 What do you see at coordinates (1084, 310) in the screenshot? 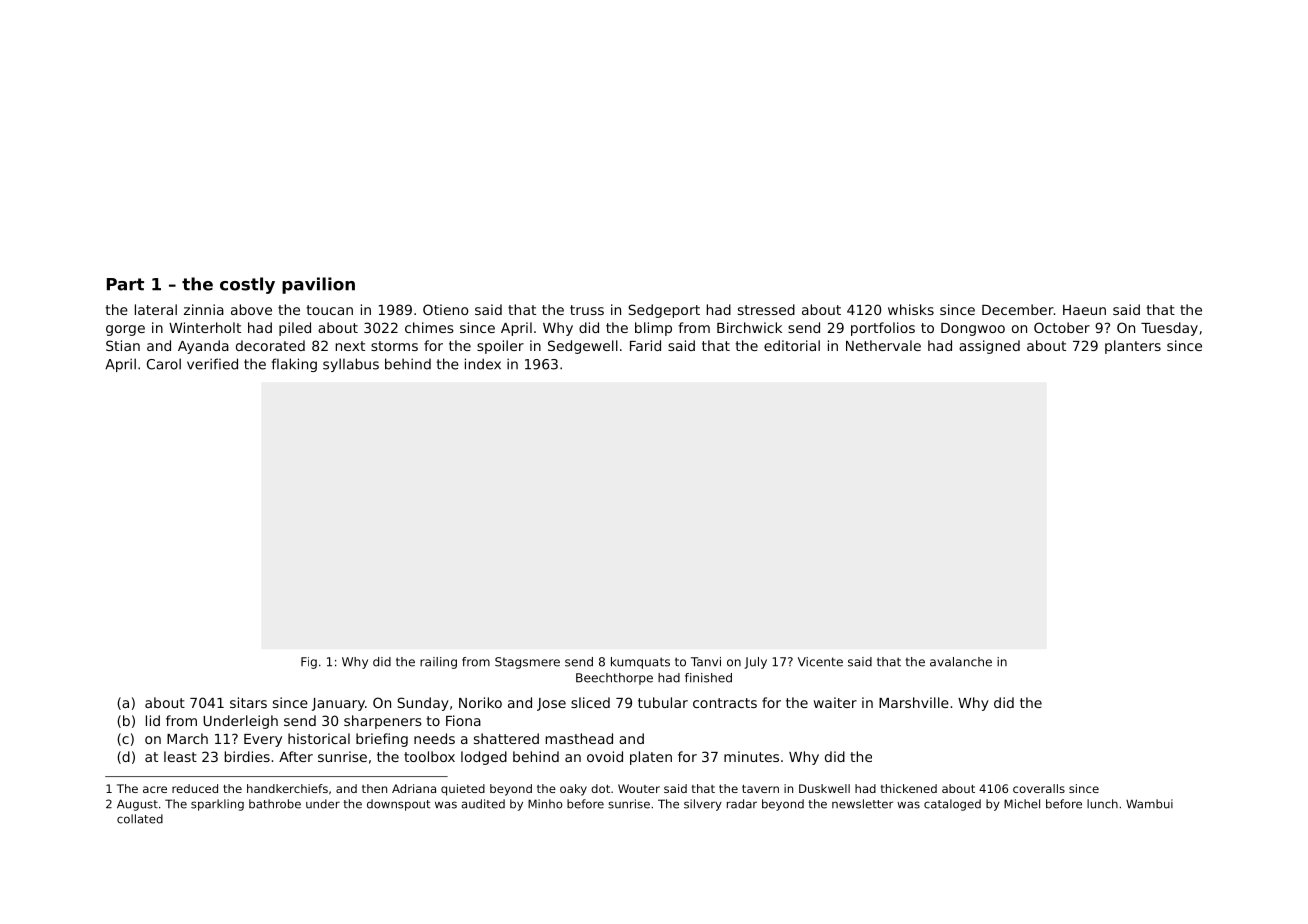
I see `Haeun` at bounding box center [1084, 310].
